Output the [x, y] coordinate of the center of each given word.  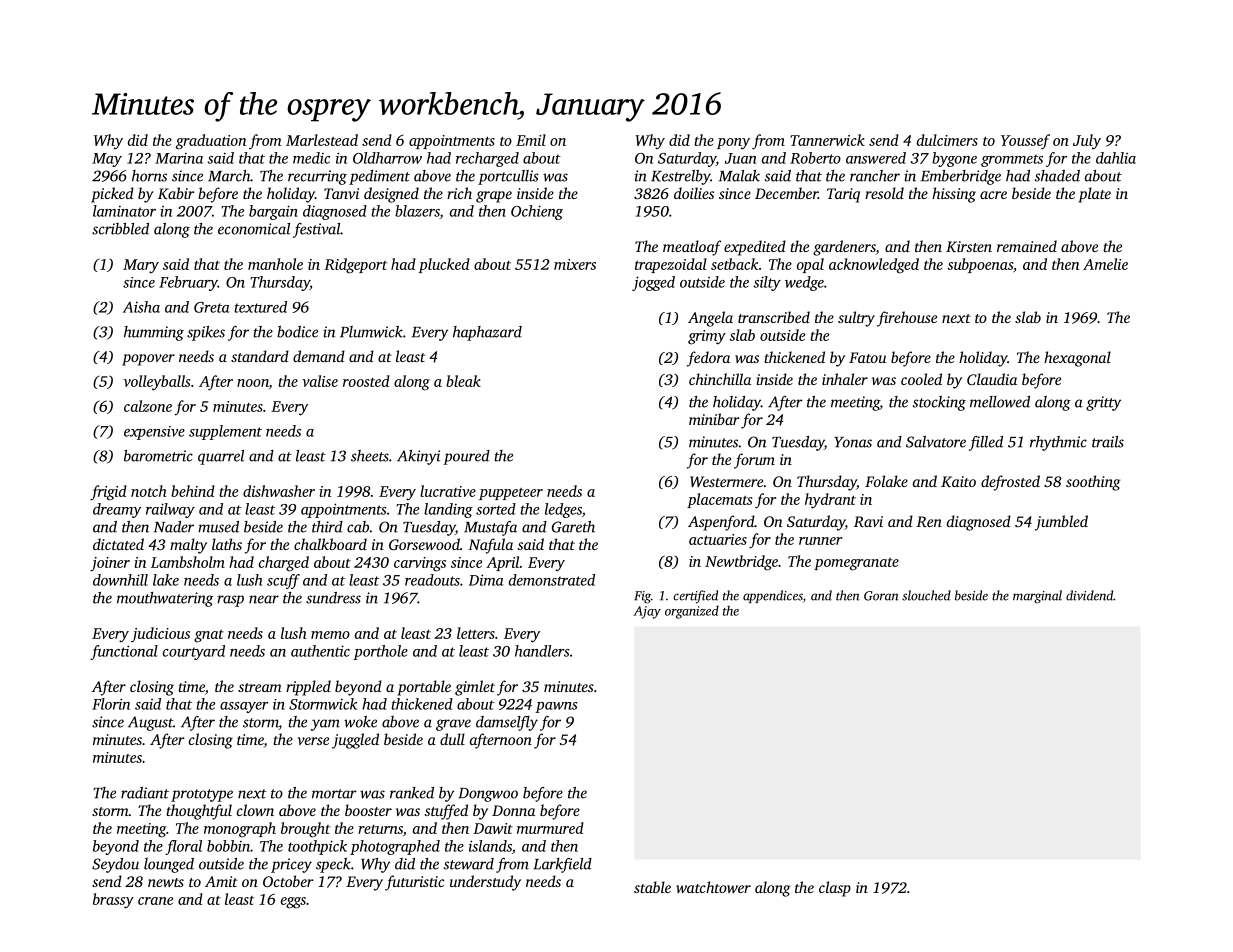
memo [330, 635]
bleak [463, 381]
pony [733, 144]
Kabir [176, 193]
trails [1108, 442]
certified [695, 596]
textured [260, 307]
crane [155, 901]
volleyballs [157, 383]
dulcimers [947, 140]
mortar [334, 794]
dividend [1089, 595]
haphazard [487, 333]
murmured [550, 828]
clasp [835, 889]
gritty [1103, 403]
